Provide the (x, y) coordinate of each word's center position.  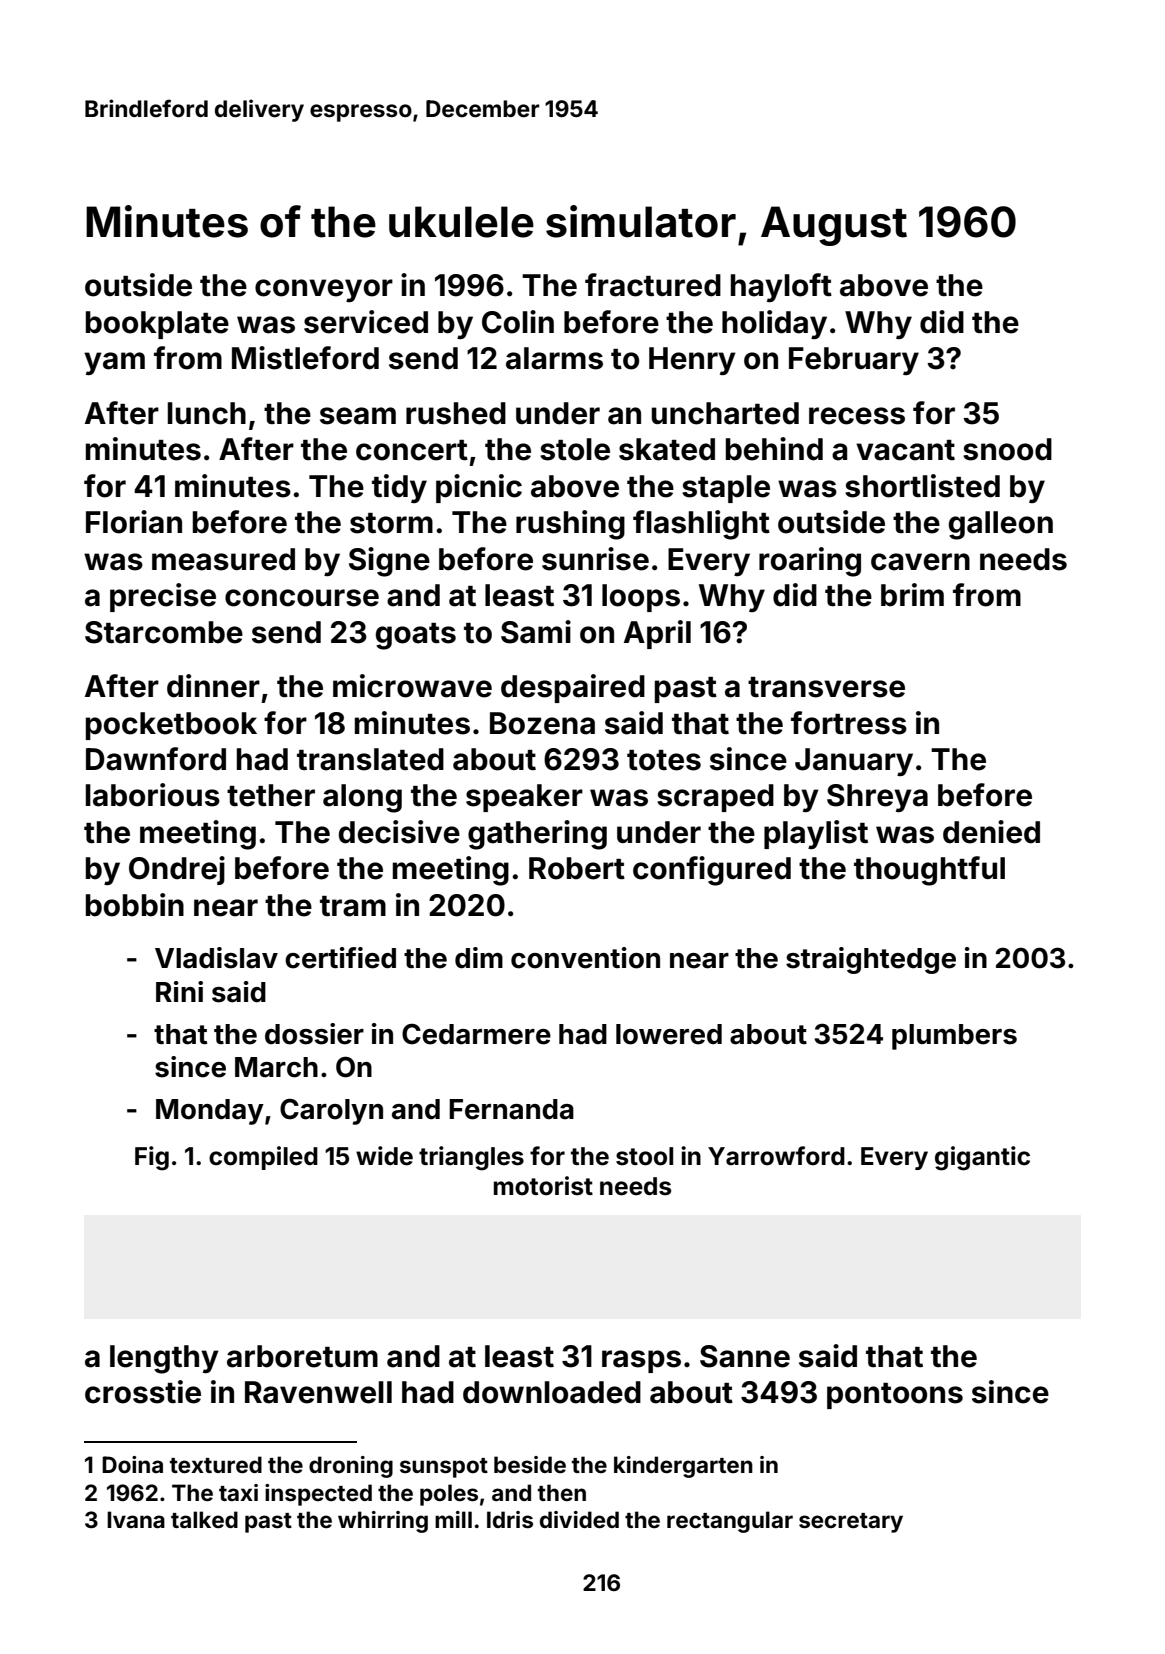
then (562, 1492)
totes (664, 760)
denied (991, 832)
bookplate (157, 325)
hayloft (781, 287)
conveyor (324, 290)
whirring (383, 1522)
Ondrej (177, 870)
